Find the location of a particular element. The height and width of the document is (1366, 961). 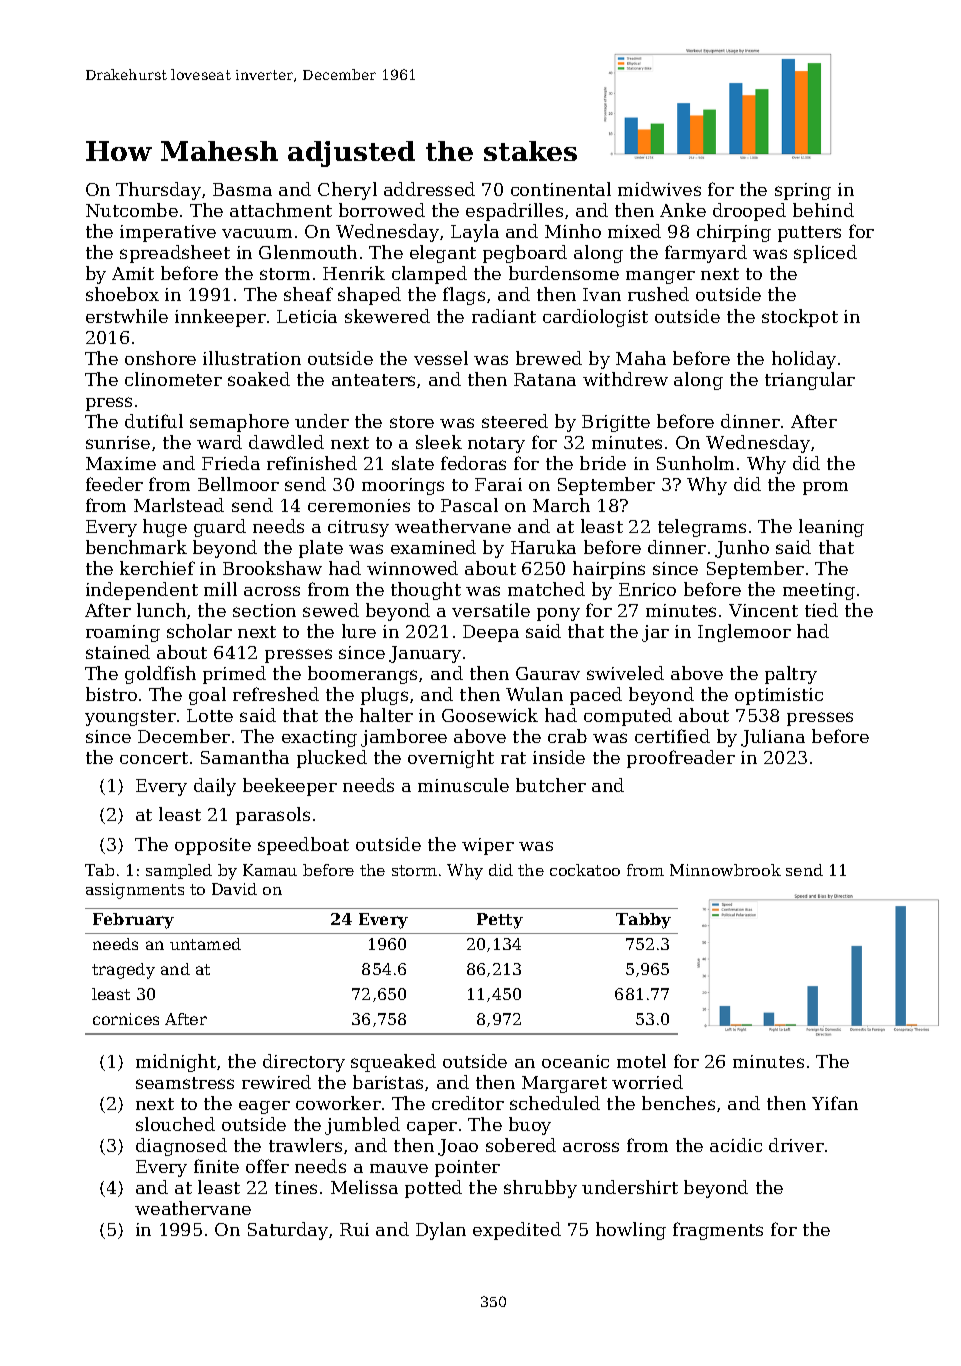

finite is located at coordinates (216, 1166).
